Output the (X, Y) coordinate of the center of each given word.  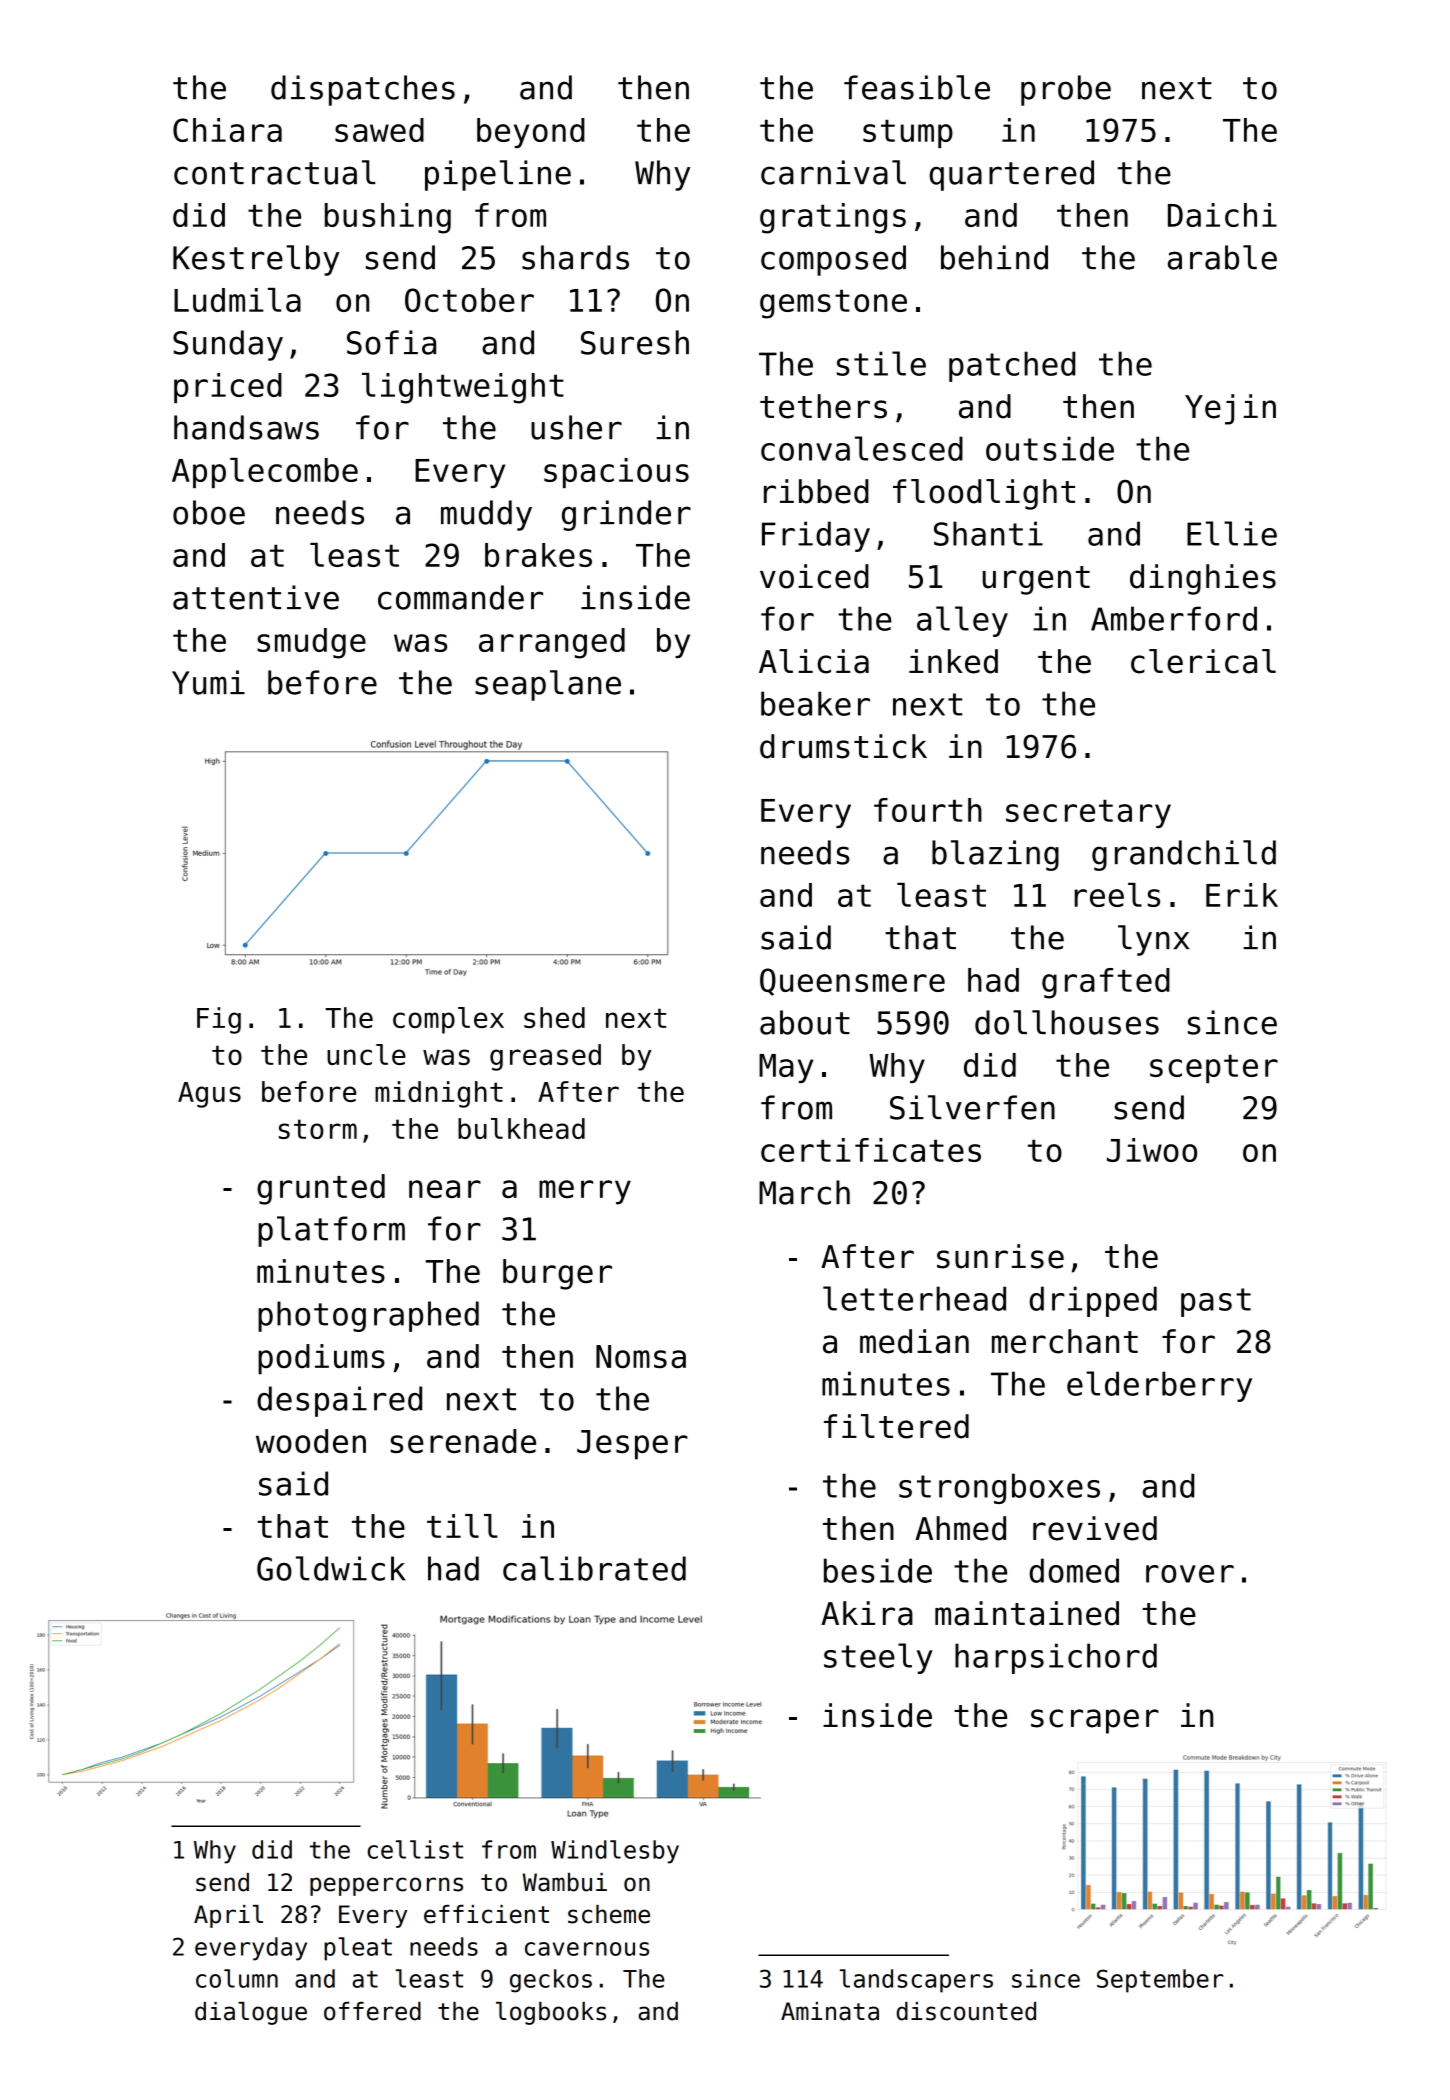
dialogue (251, 2013)
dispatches (363, 90)
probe (1066, 90)
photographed (368, 1316)
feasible (917, 87)
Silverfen (972, 1107)
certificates (871, 1150)
